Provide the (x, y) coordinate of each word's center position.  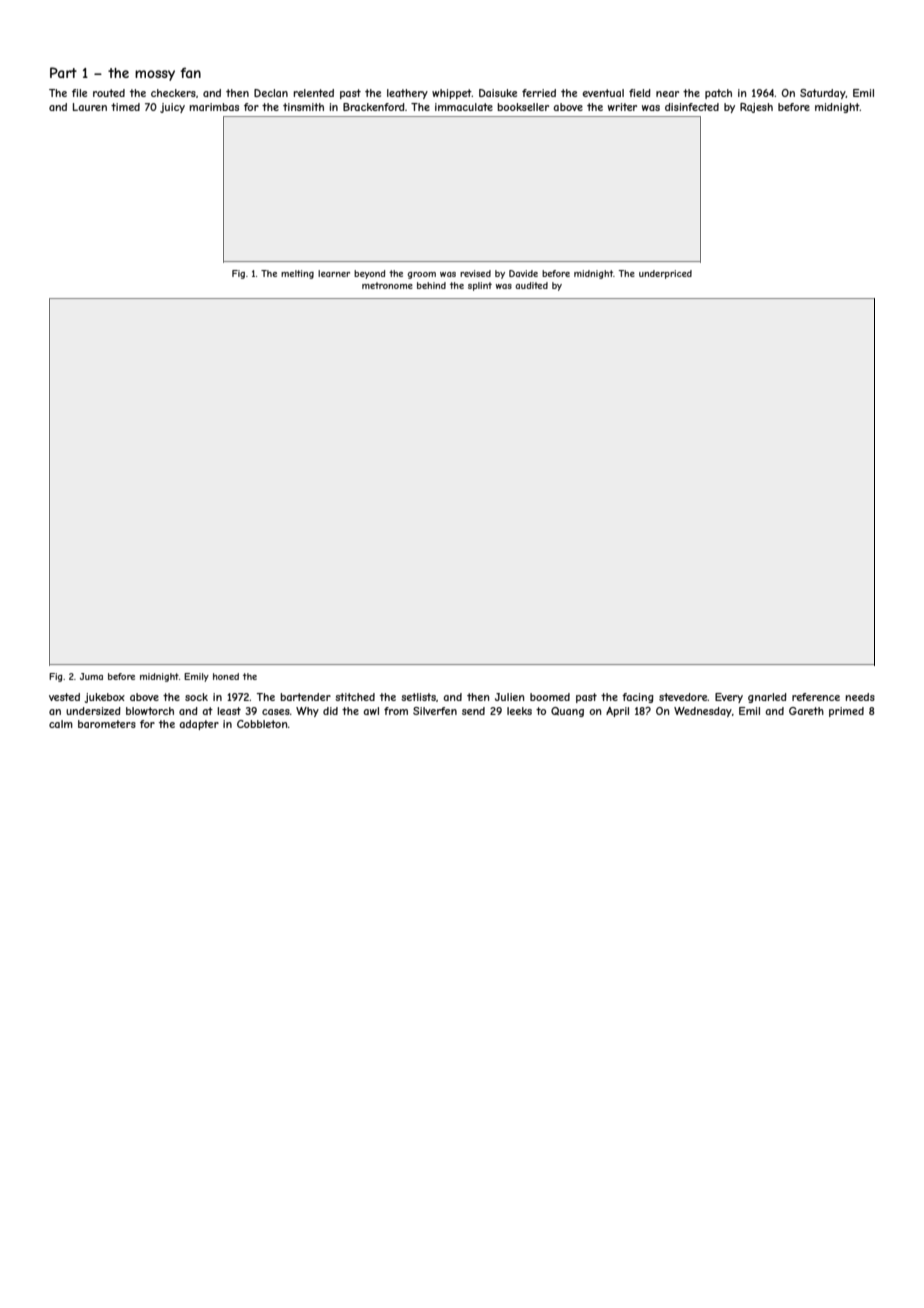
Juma (91, 676)
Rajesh (756, 108)
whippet (452, 94)
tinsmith (303, 107)
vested (64, 697)
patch (718, 94)
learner (334, 273)
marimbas (214, 107)
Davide (523, 273)
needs (860, 697)
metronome (387, 285)
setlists (418, 697)
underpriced (665, 274)
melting (297, 274)
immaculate (464, 107)
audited (531, 285)
